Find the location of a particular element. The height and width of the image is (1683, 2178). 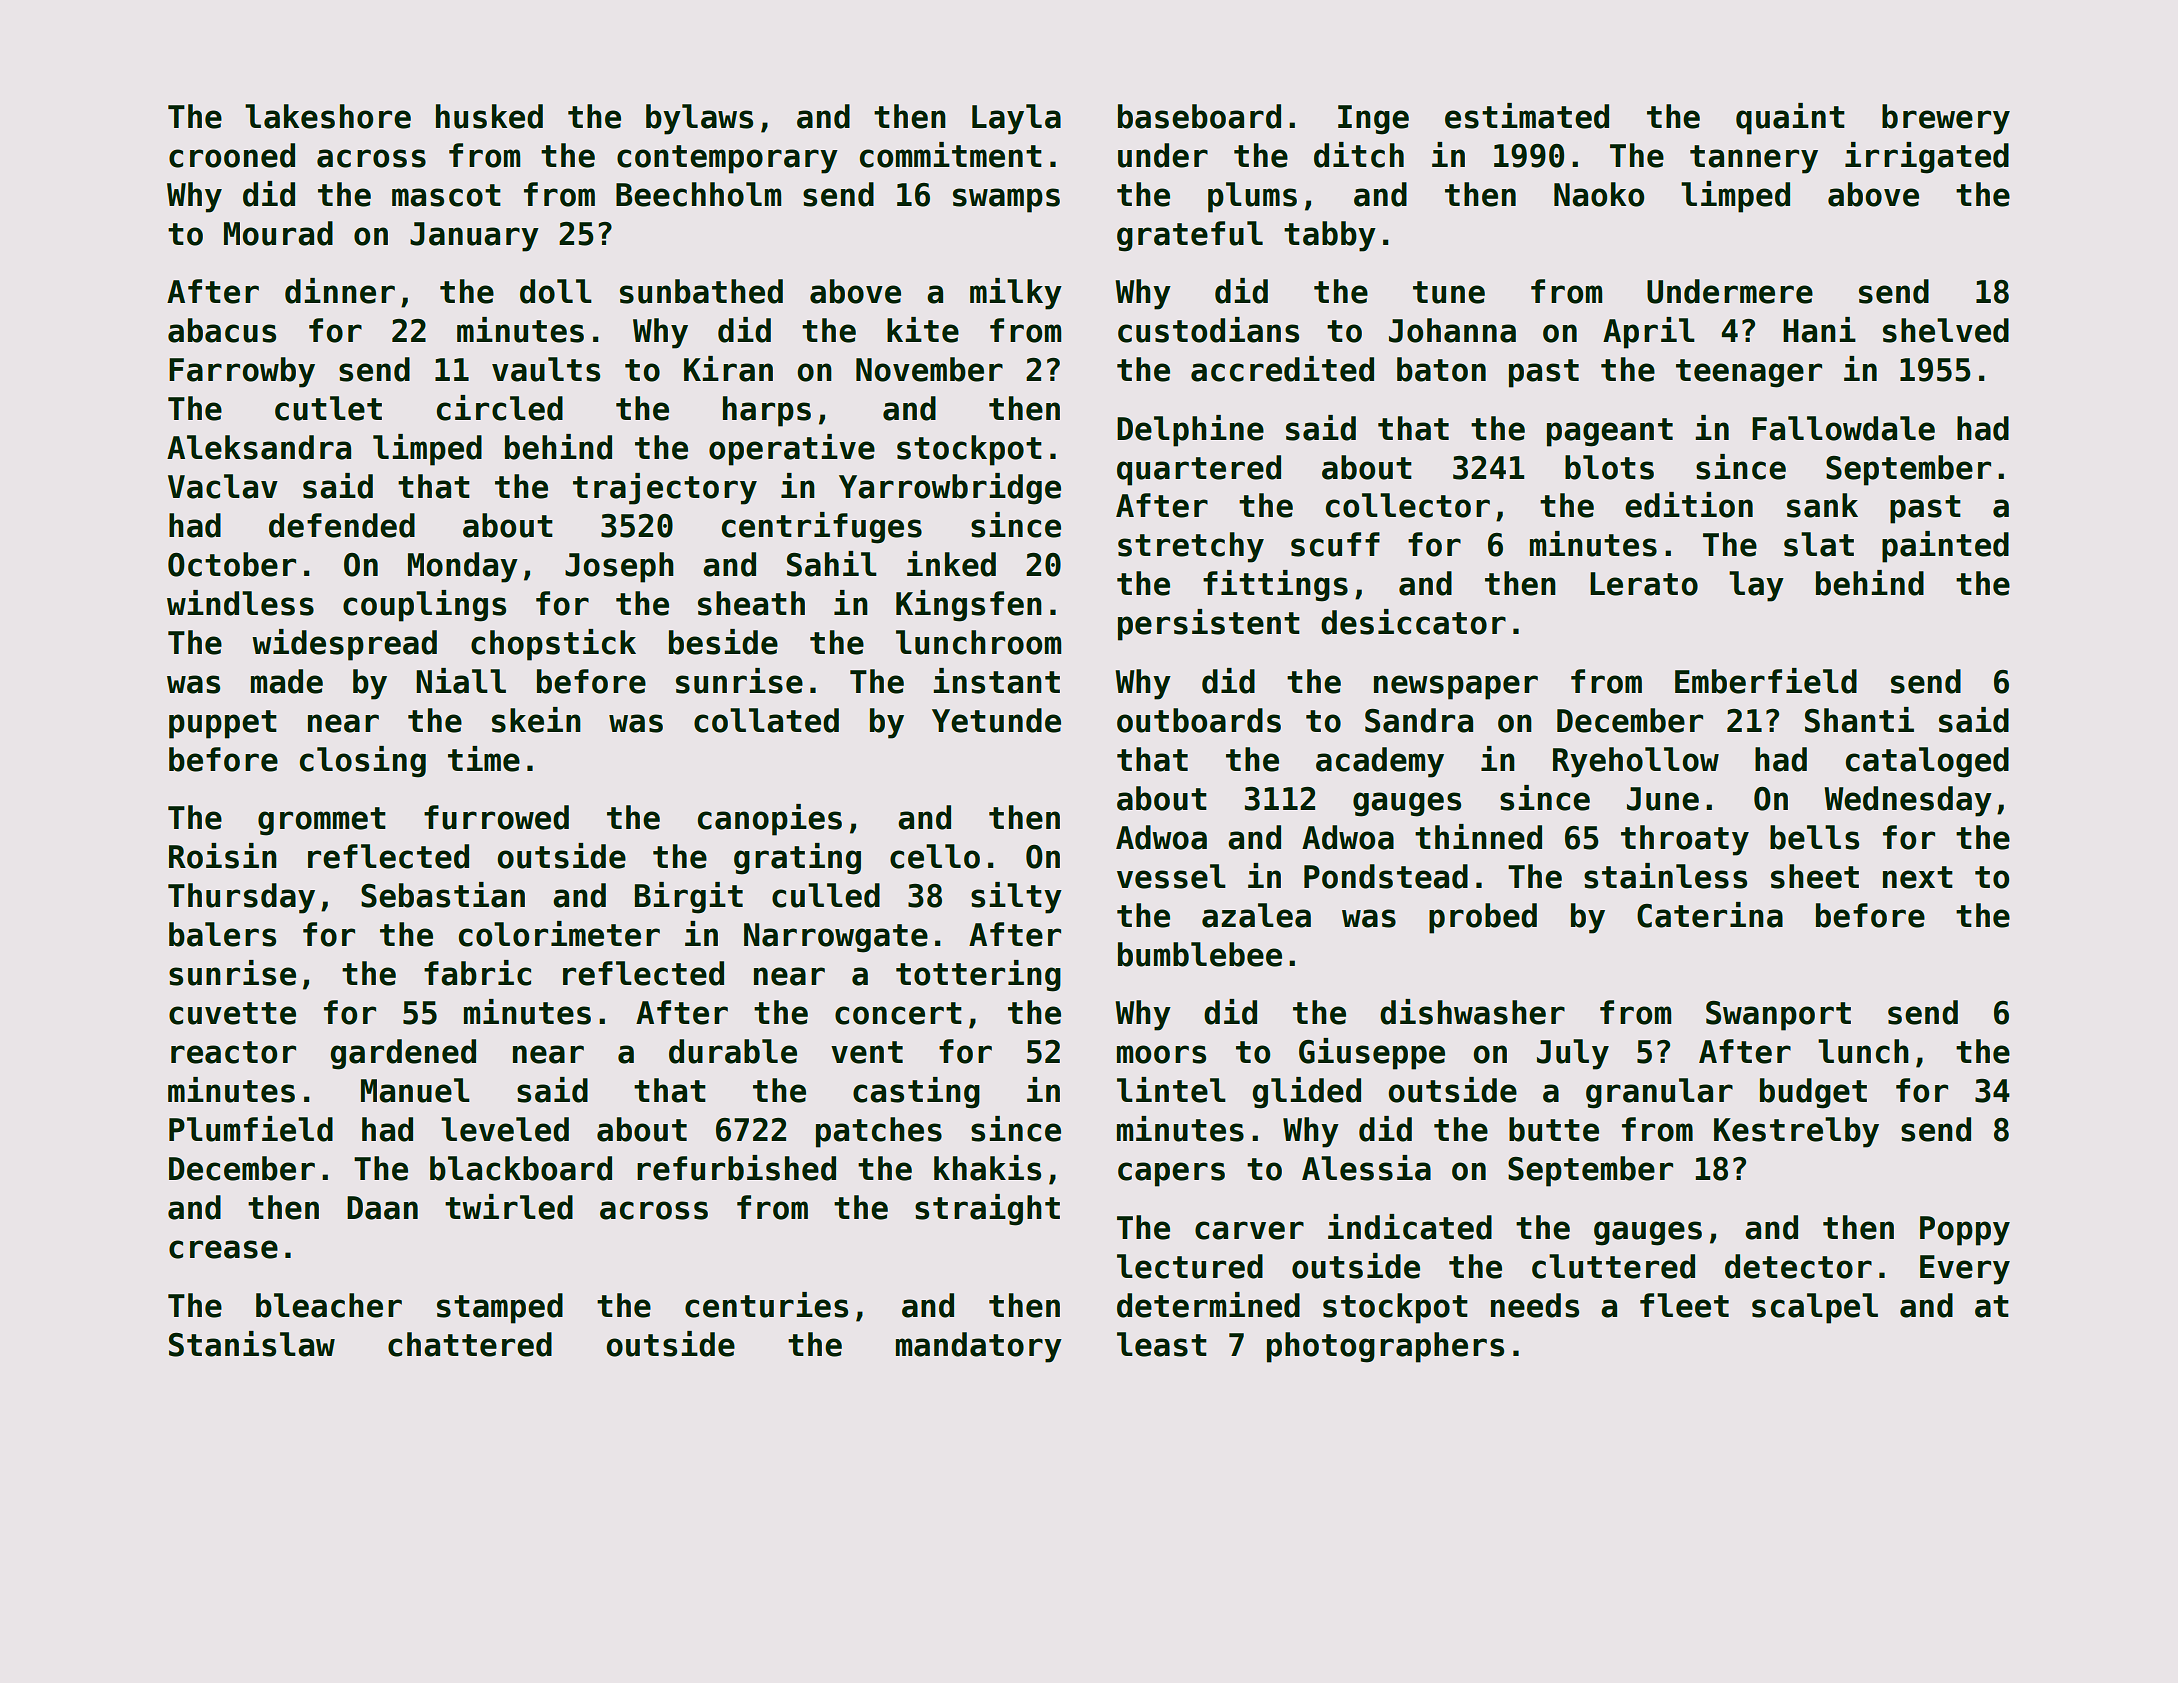

academy is located at coordinates (1380, 762).
